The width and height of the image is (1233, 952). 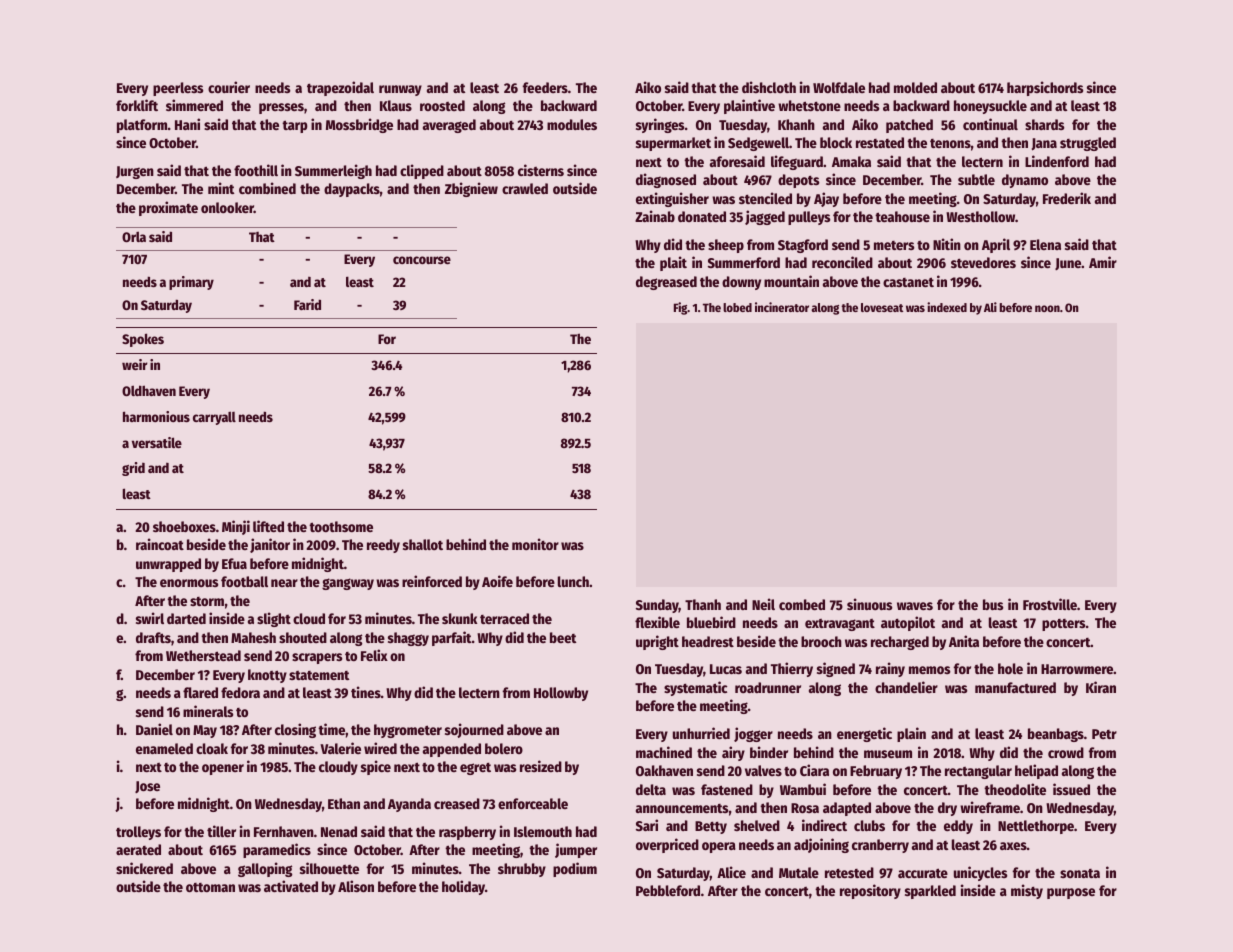 I want to click on loveseat, so click(x=882, y=307).
